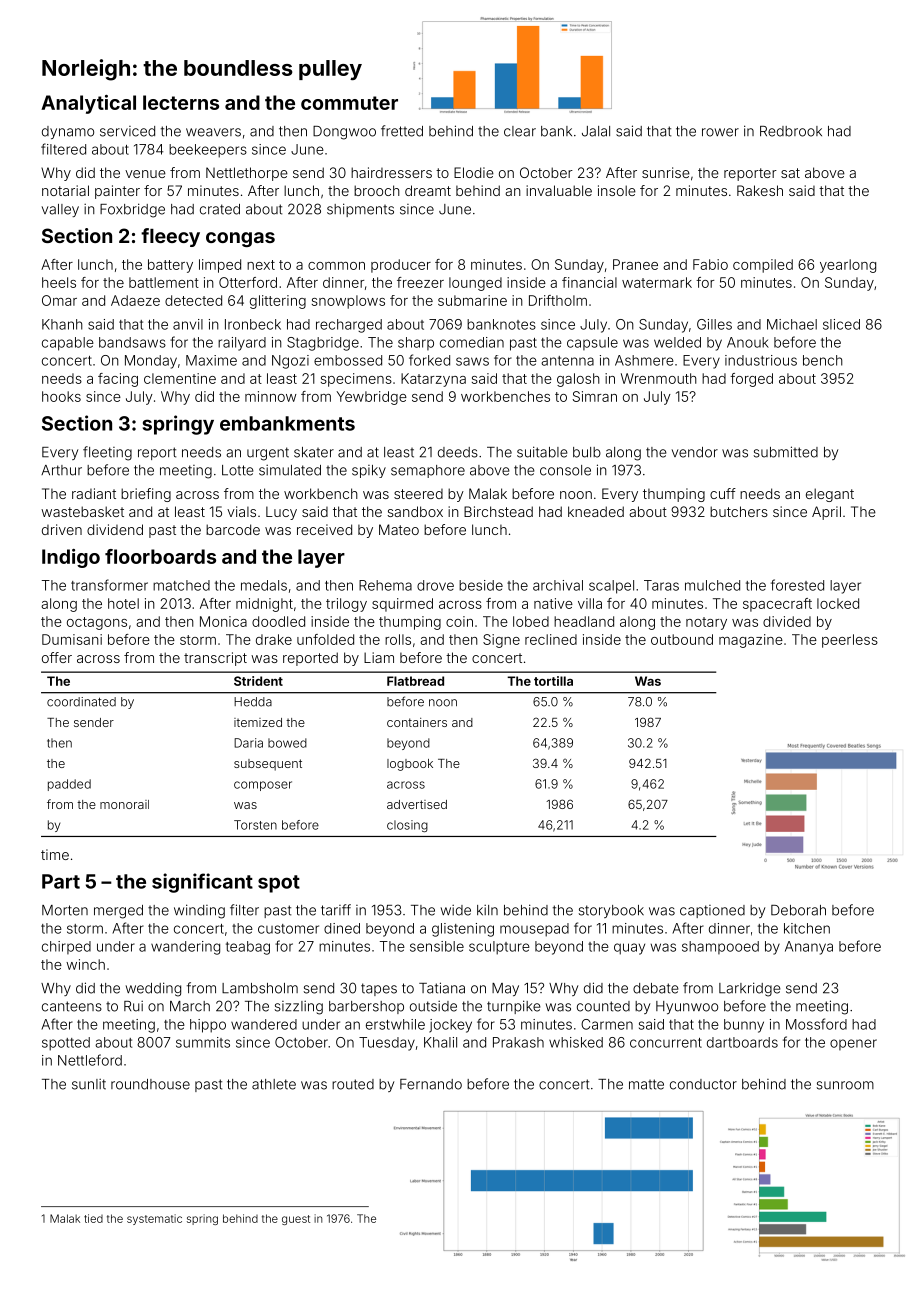 This image has width=924, height=1308. Describe the element at coordinates (124, 804) in the image. I see `monorail` at that location.
